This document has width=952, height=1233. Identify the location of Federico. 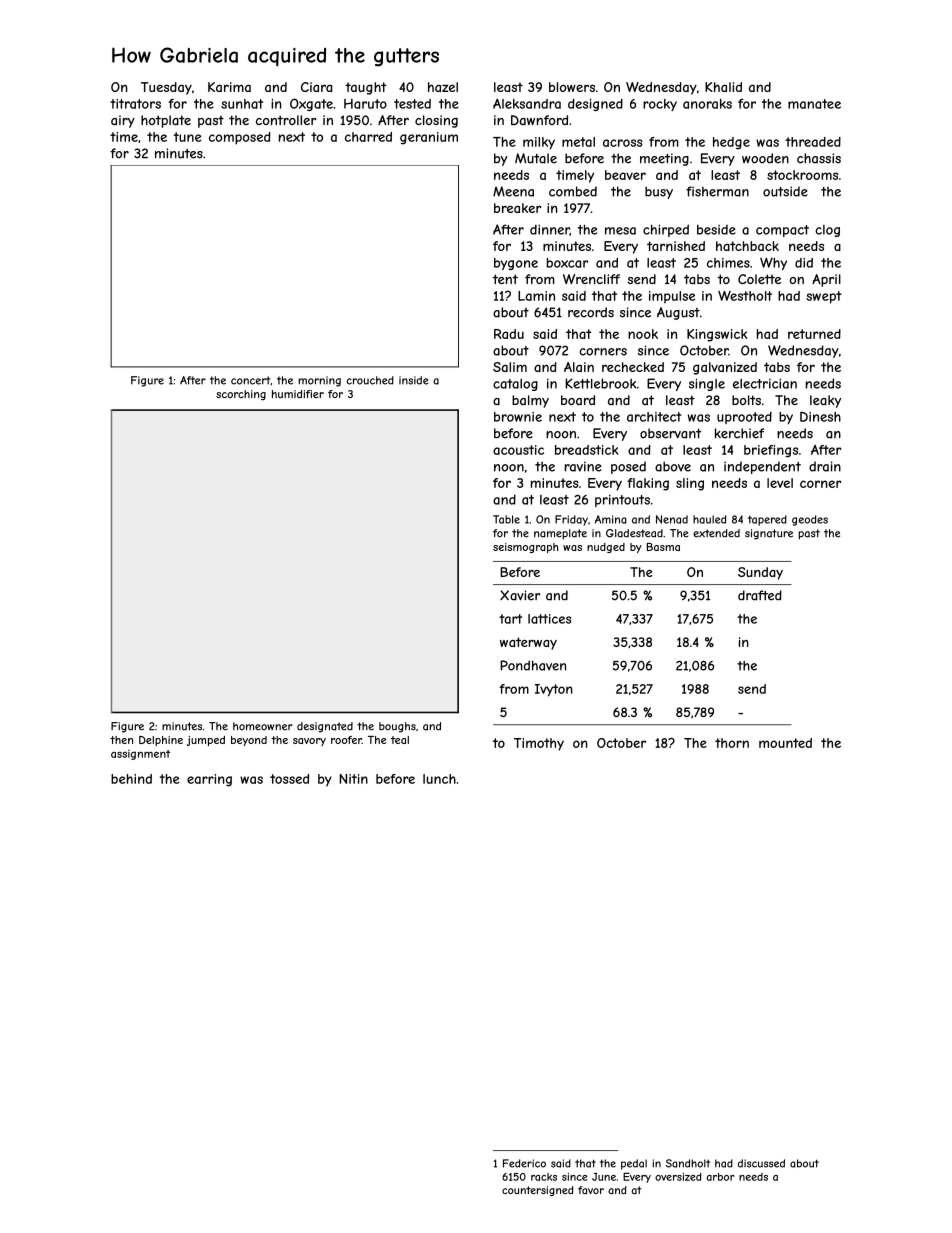
(524, 1163).
